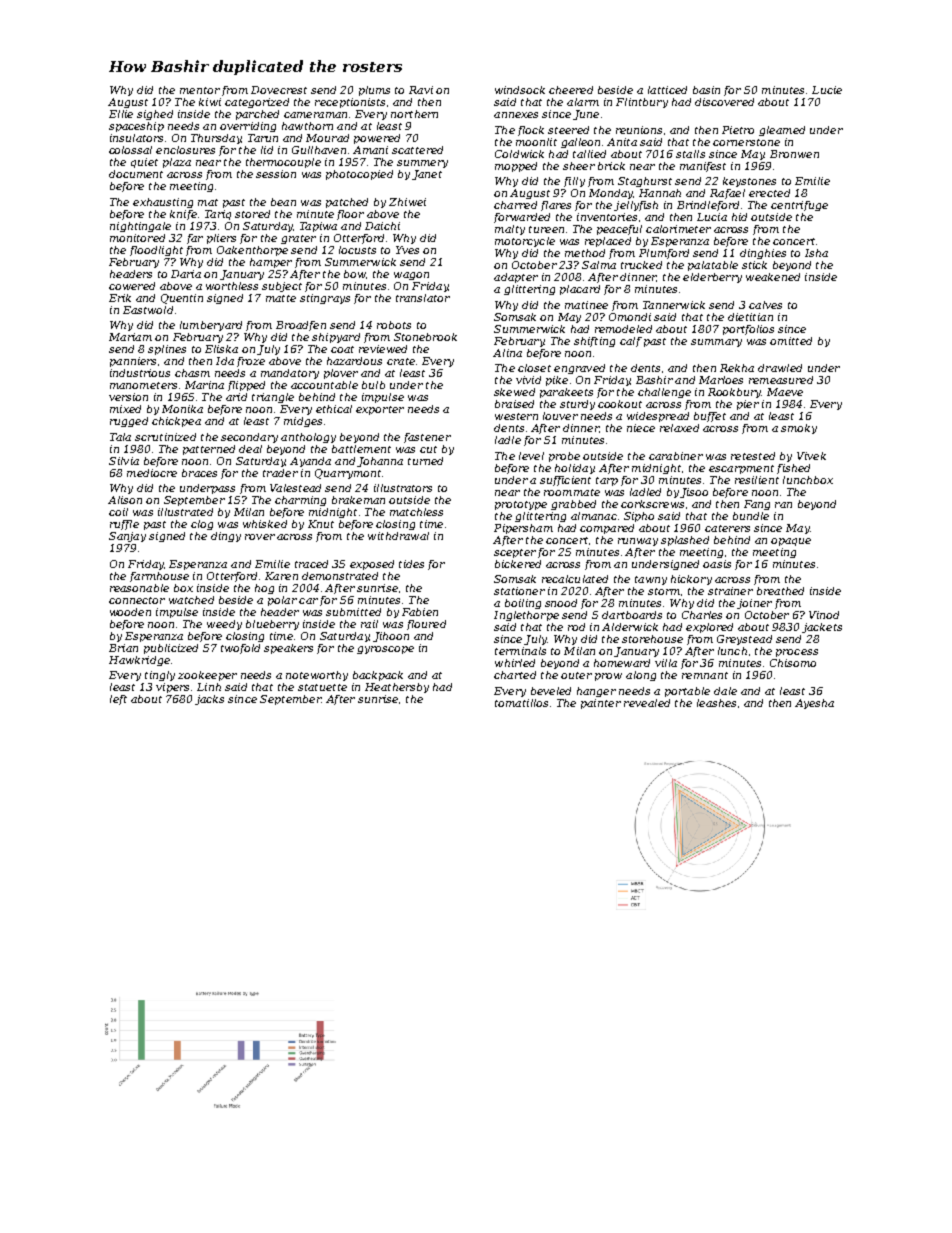 Image resolution: width=952 pixels, height=1233 pixels. What do you see at coordinates (520, 90) in the page?
I see `windsock` at bounding box center [520, 90].
